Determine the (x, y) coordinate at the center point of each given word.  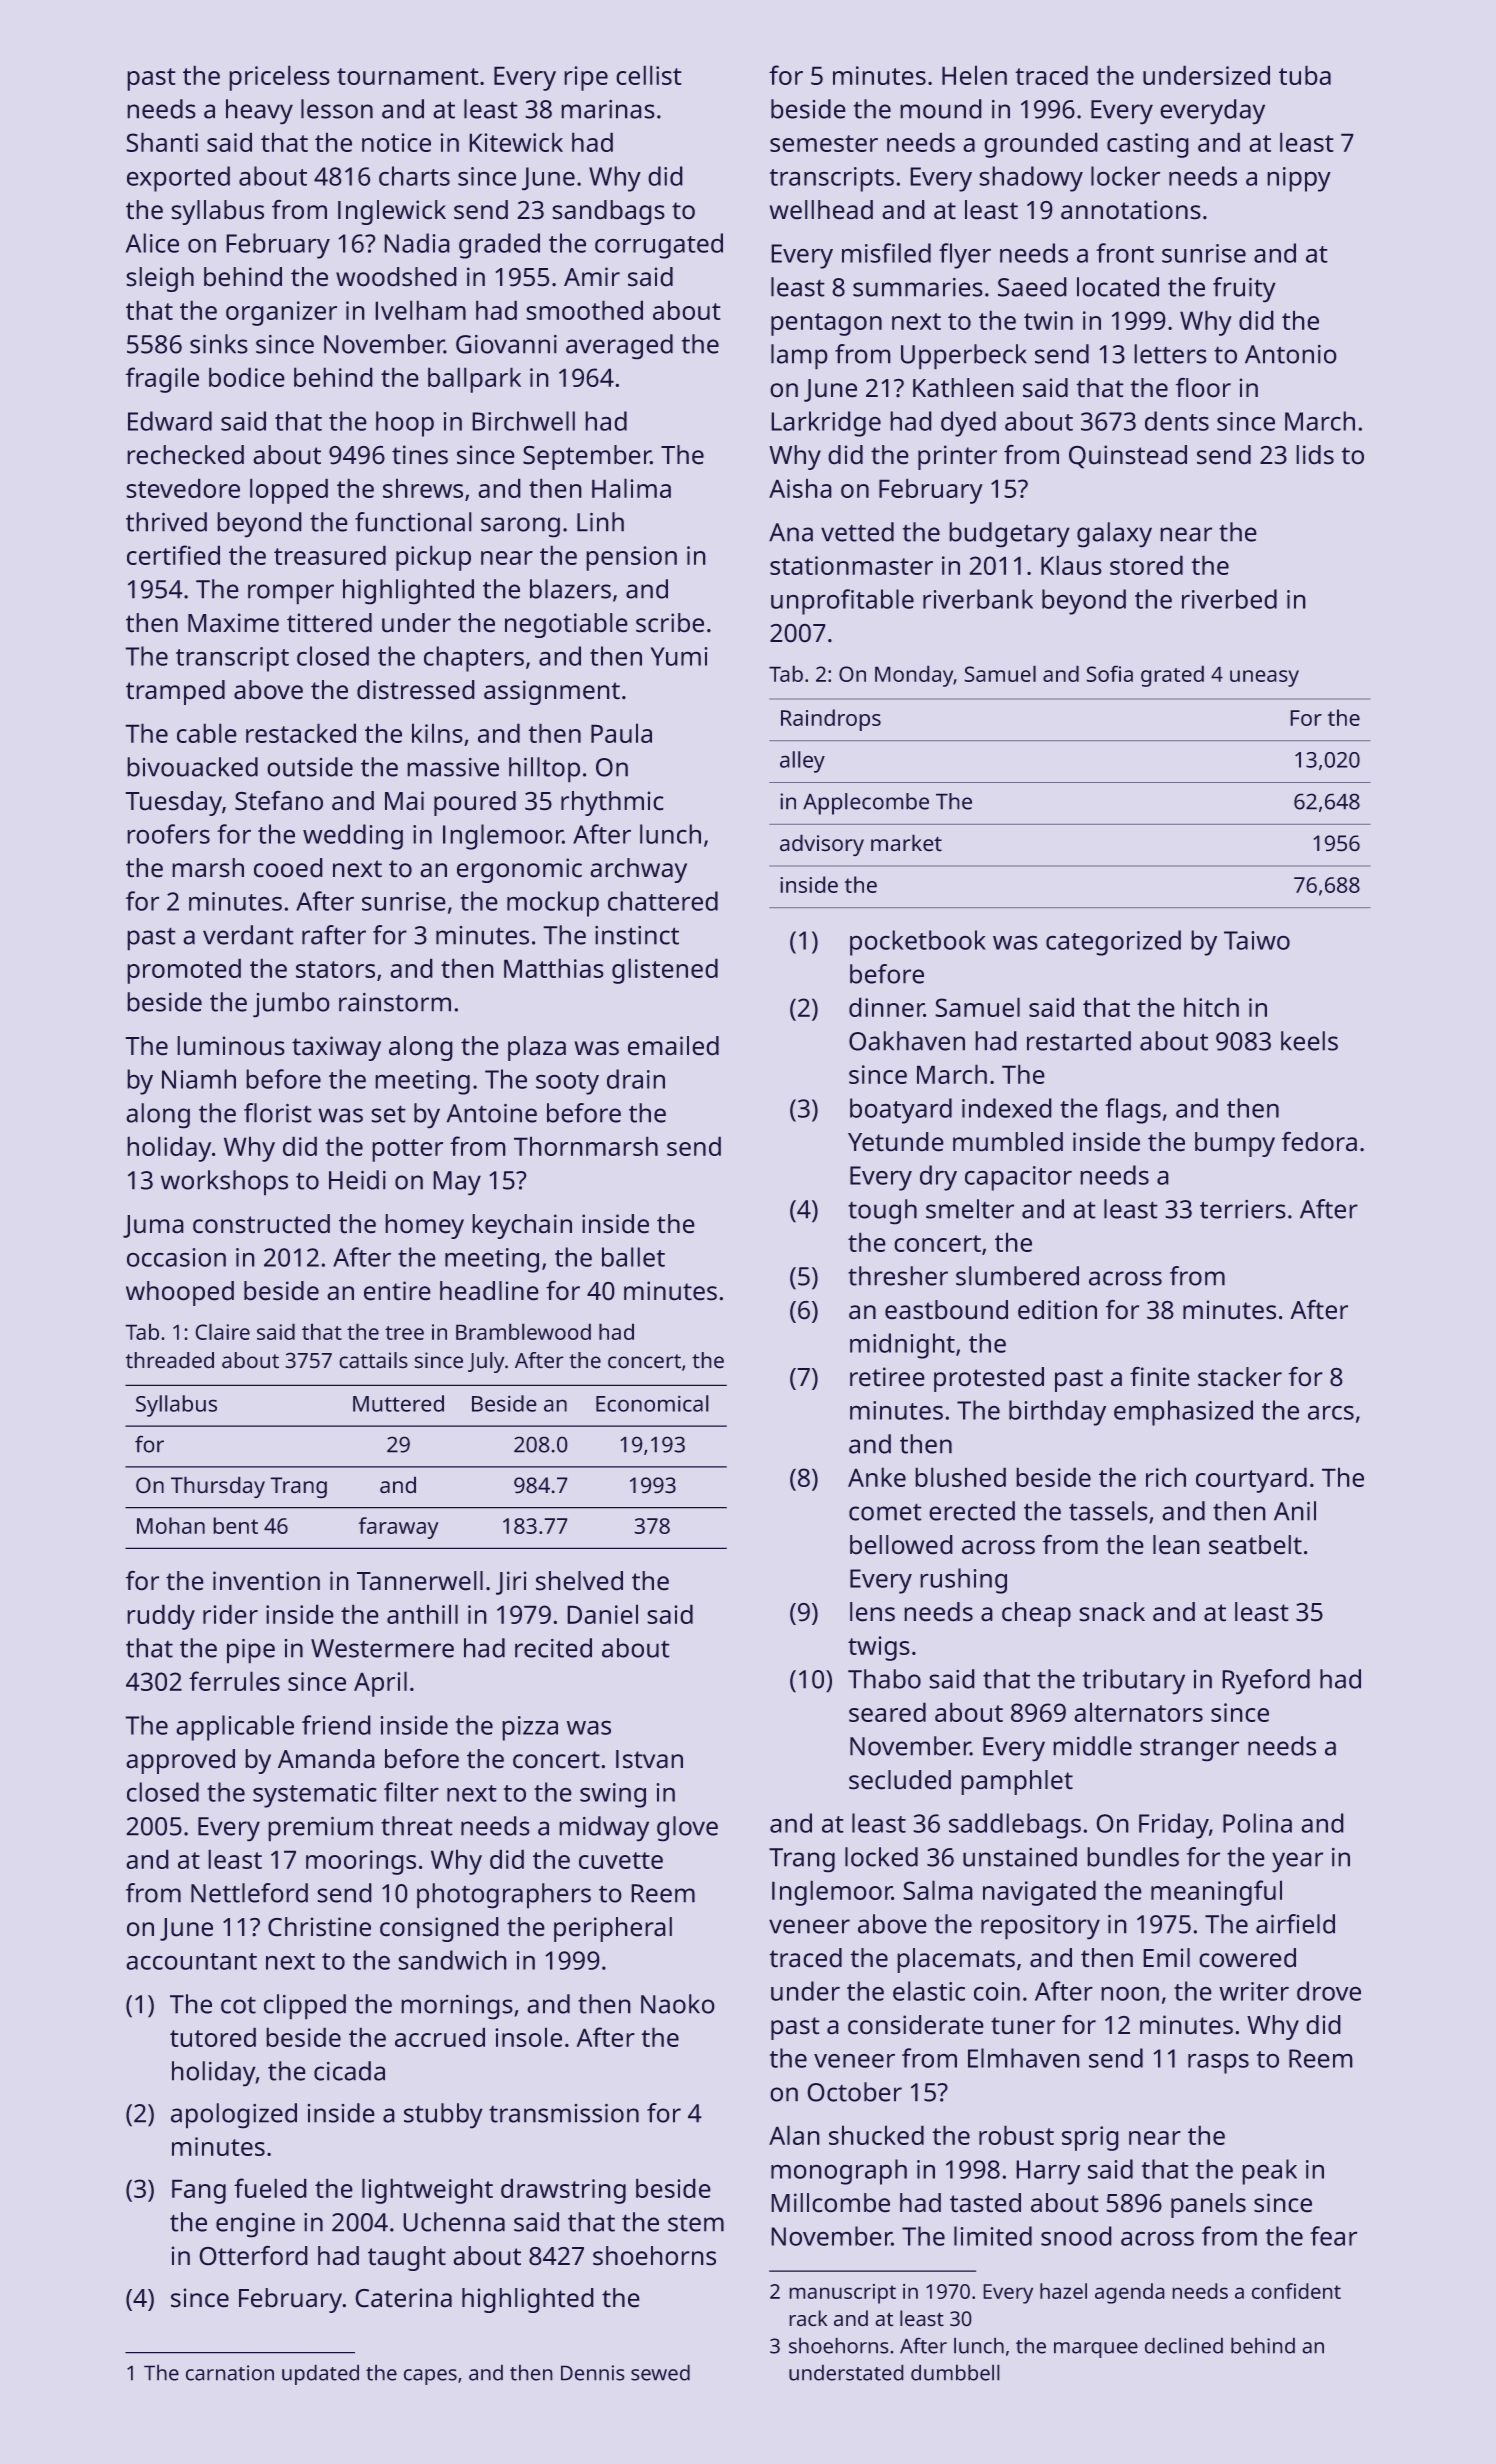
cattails (373, 1360)
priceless (279, 78)
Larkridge (826, 424)
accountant (191, 1961)
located (1118, 287)
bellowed (901, 1545)
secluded (900, 1780)
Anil (1295, 1511)
